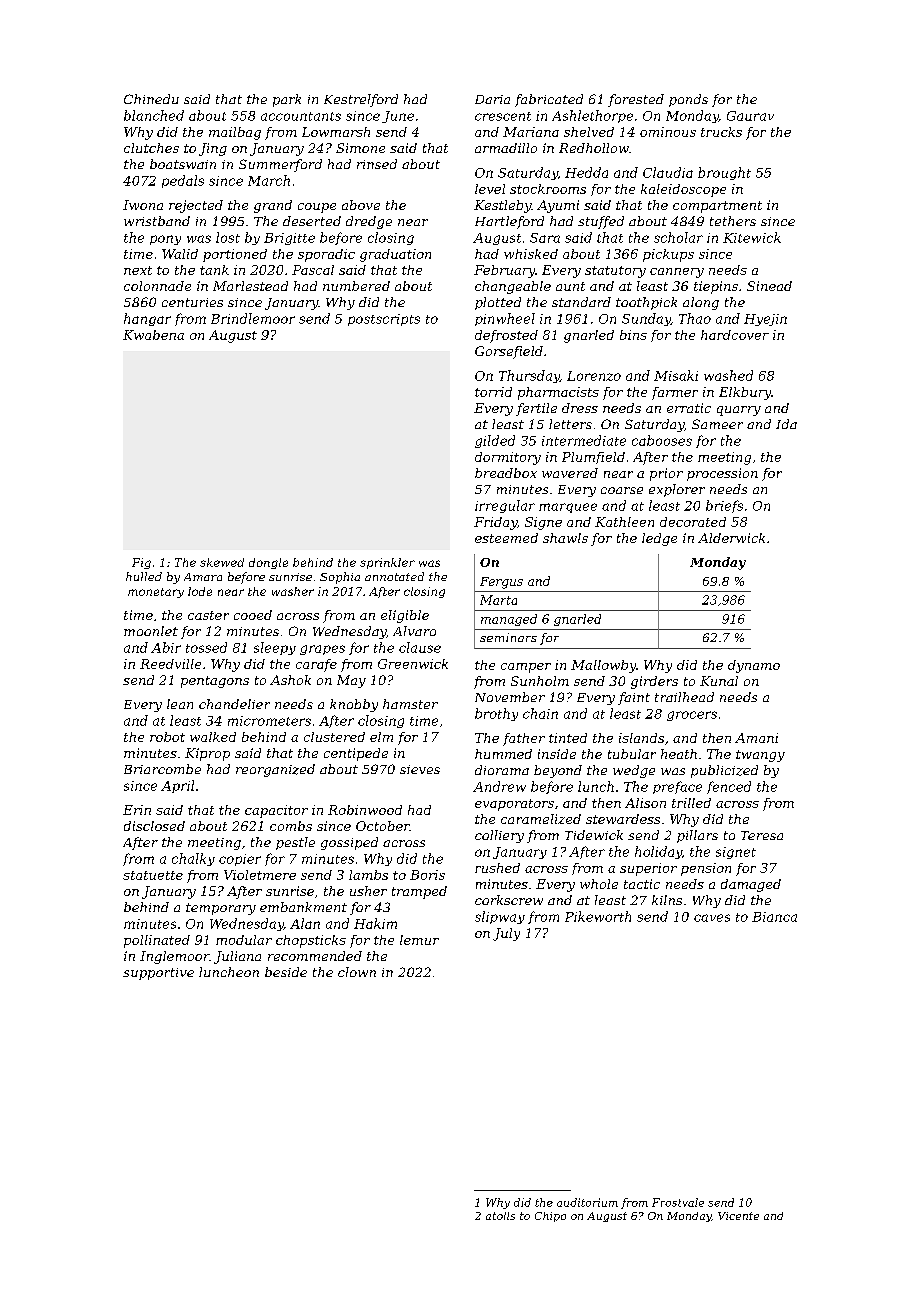 This screenshot has height=1308, width=924. What do you see at coordinates (268, 563) in the screenshot?
I see `dongle` at bounding box center [268, 563].
